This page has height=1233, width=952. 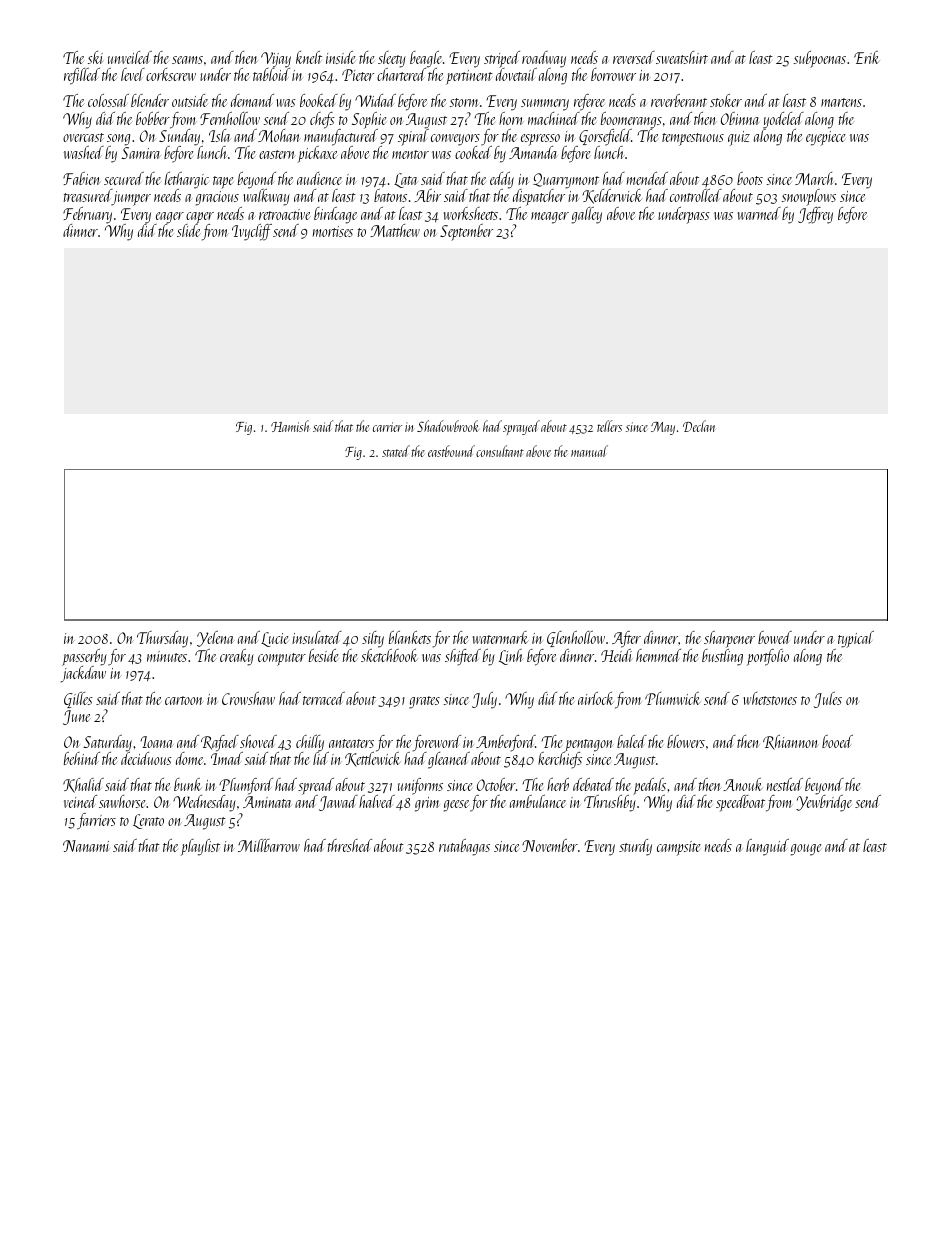 I want to click on subpoenas, so click(x=820, y=59).
